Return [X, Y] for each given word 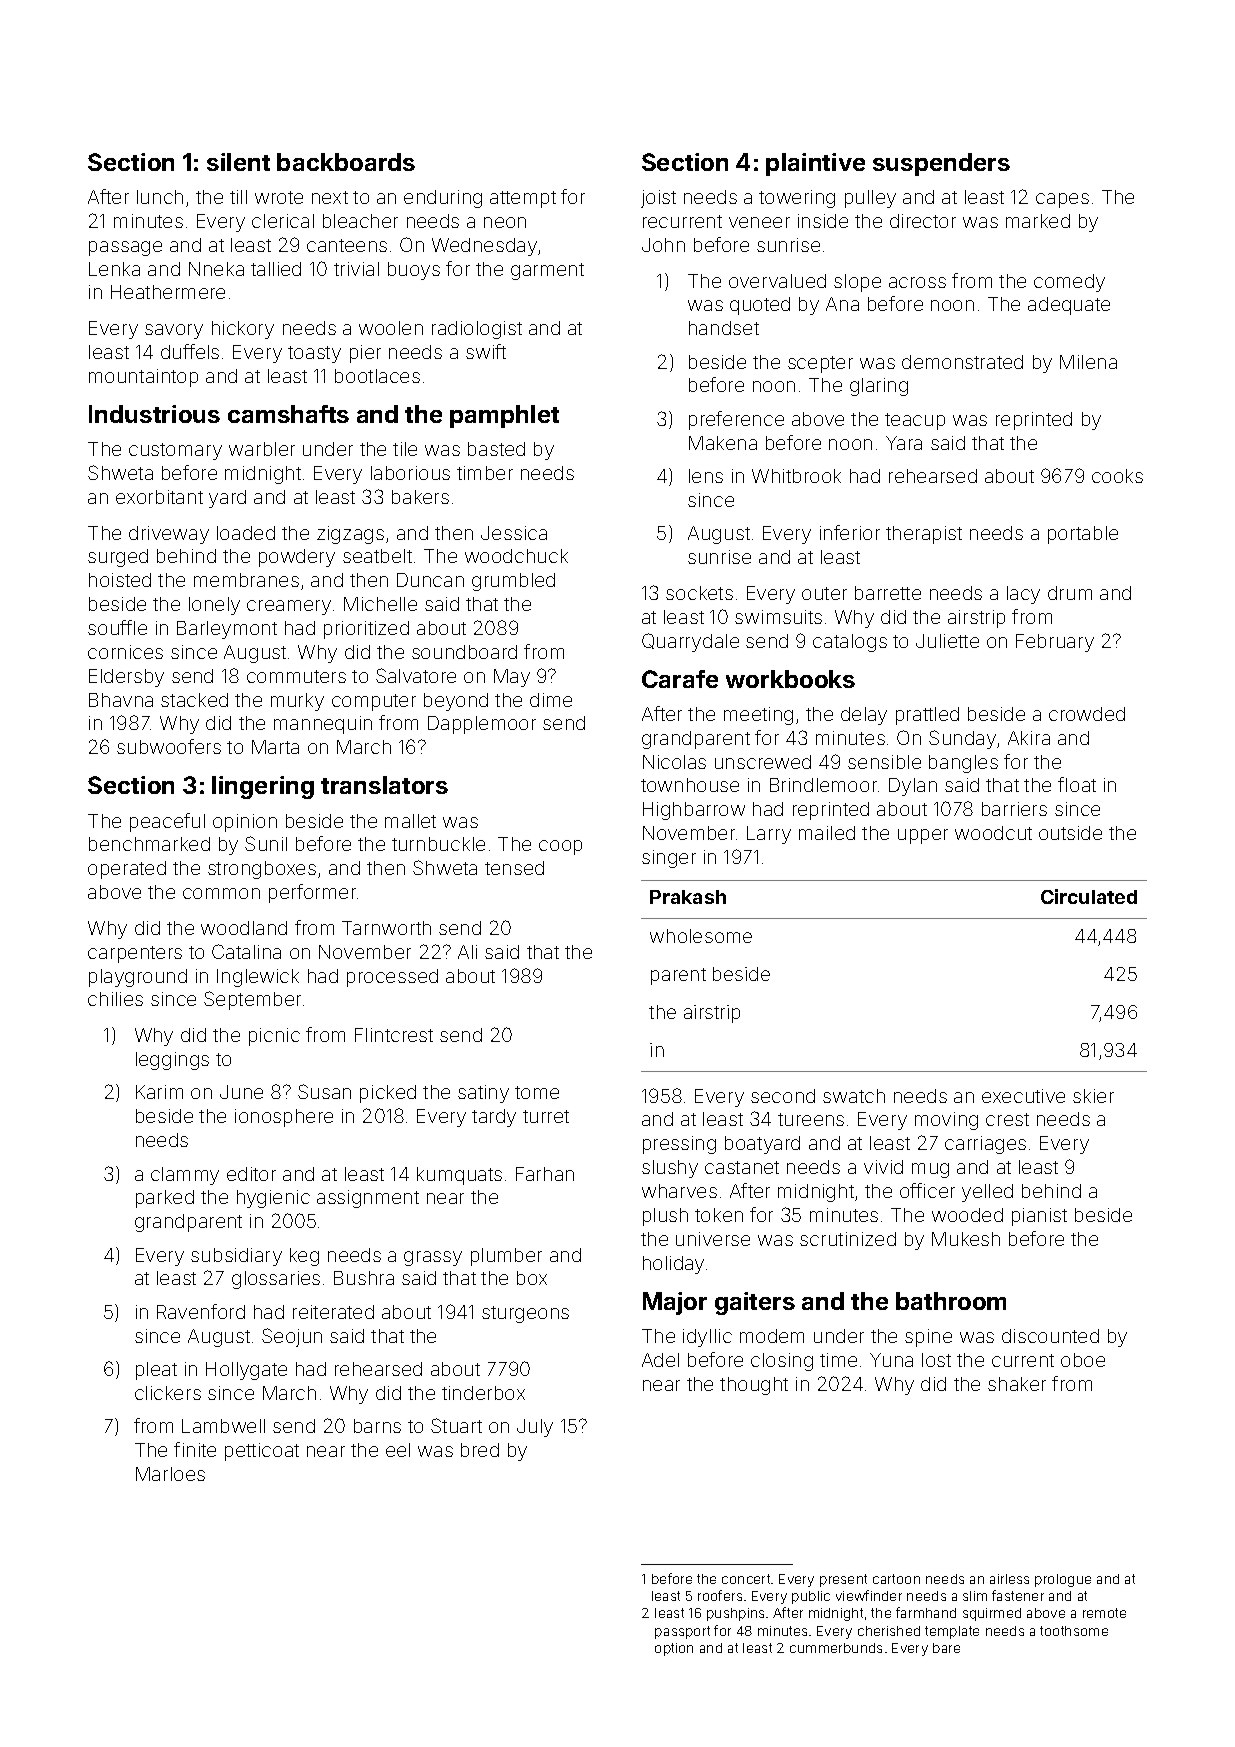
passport [682, 1632]
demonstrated [962, 362]
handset [724, 328]
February [1055, 643]
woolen [391, 328]
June [241, 1092]
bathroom [951, 1301]
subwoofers [169, 746]
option [674, 1649]
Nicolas [674, 762]
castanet [742, 1167]
